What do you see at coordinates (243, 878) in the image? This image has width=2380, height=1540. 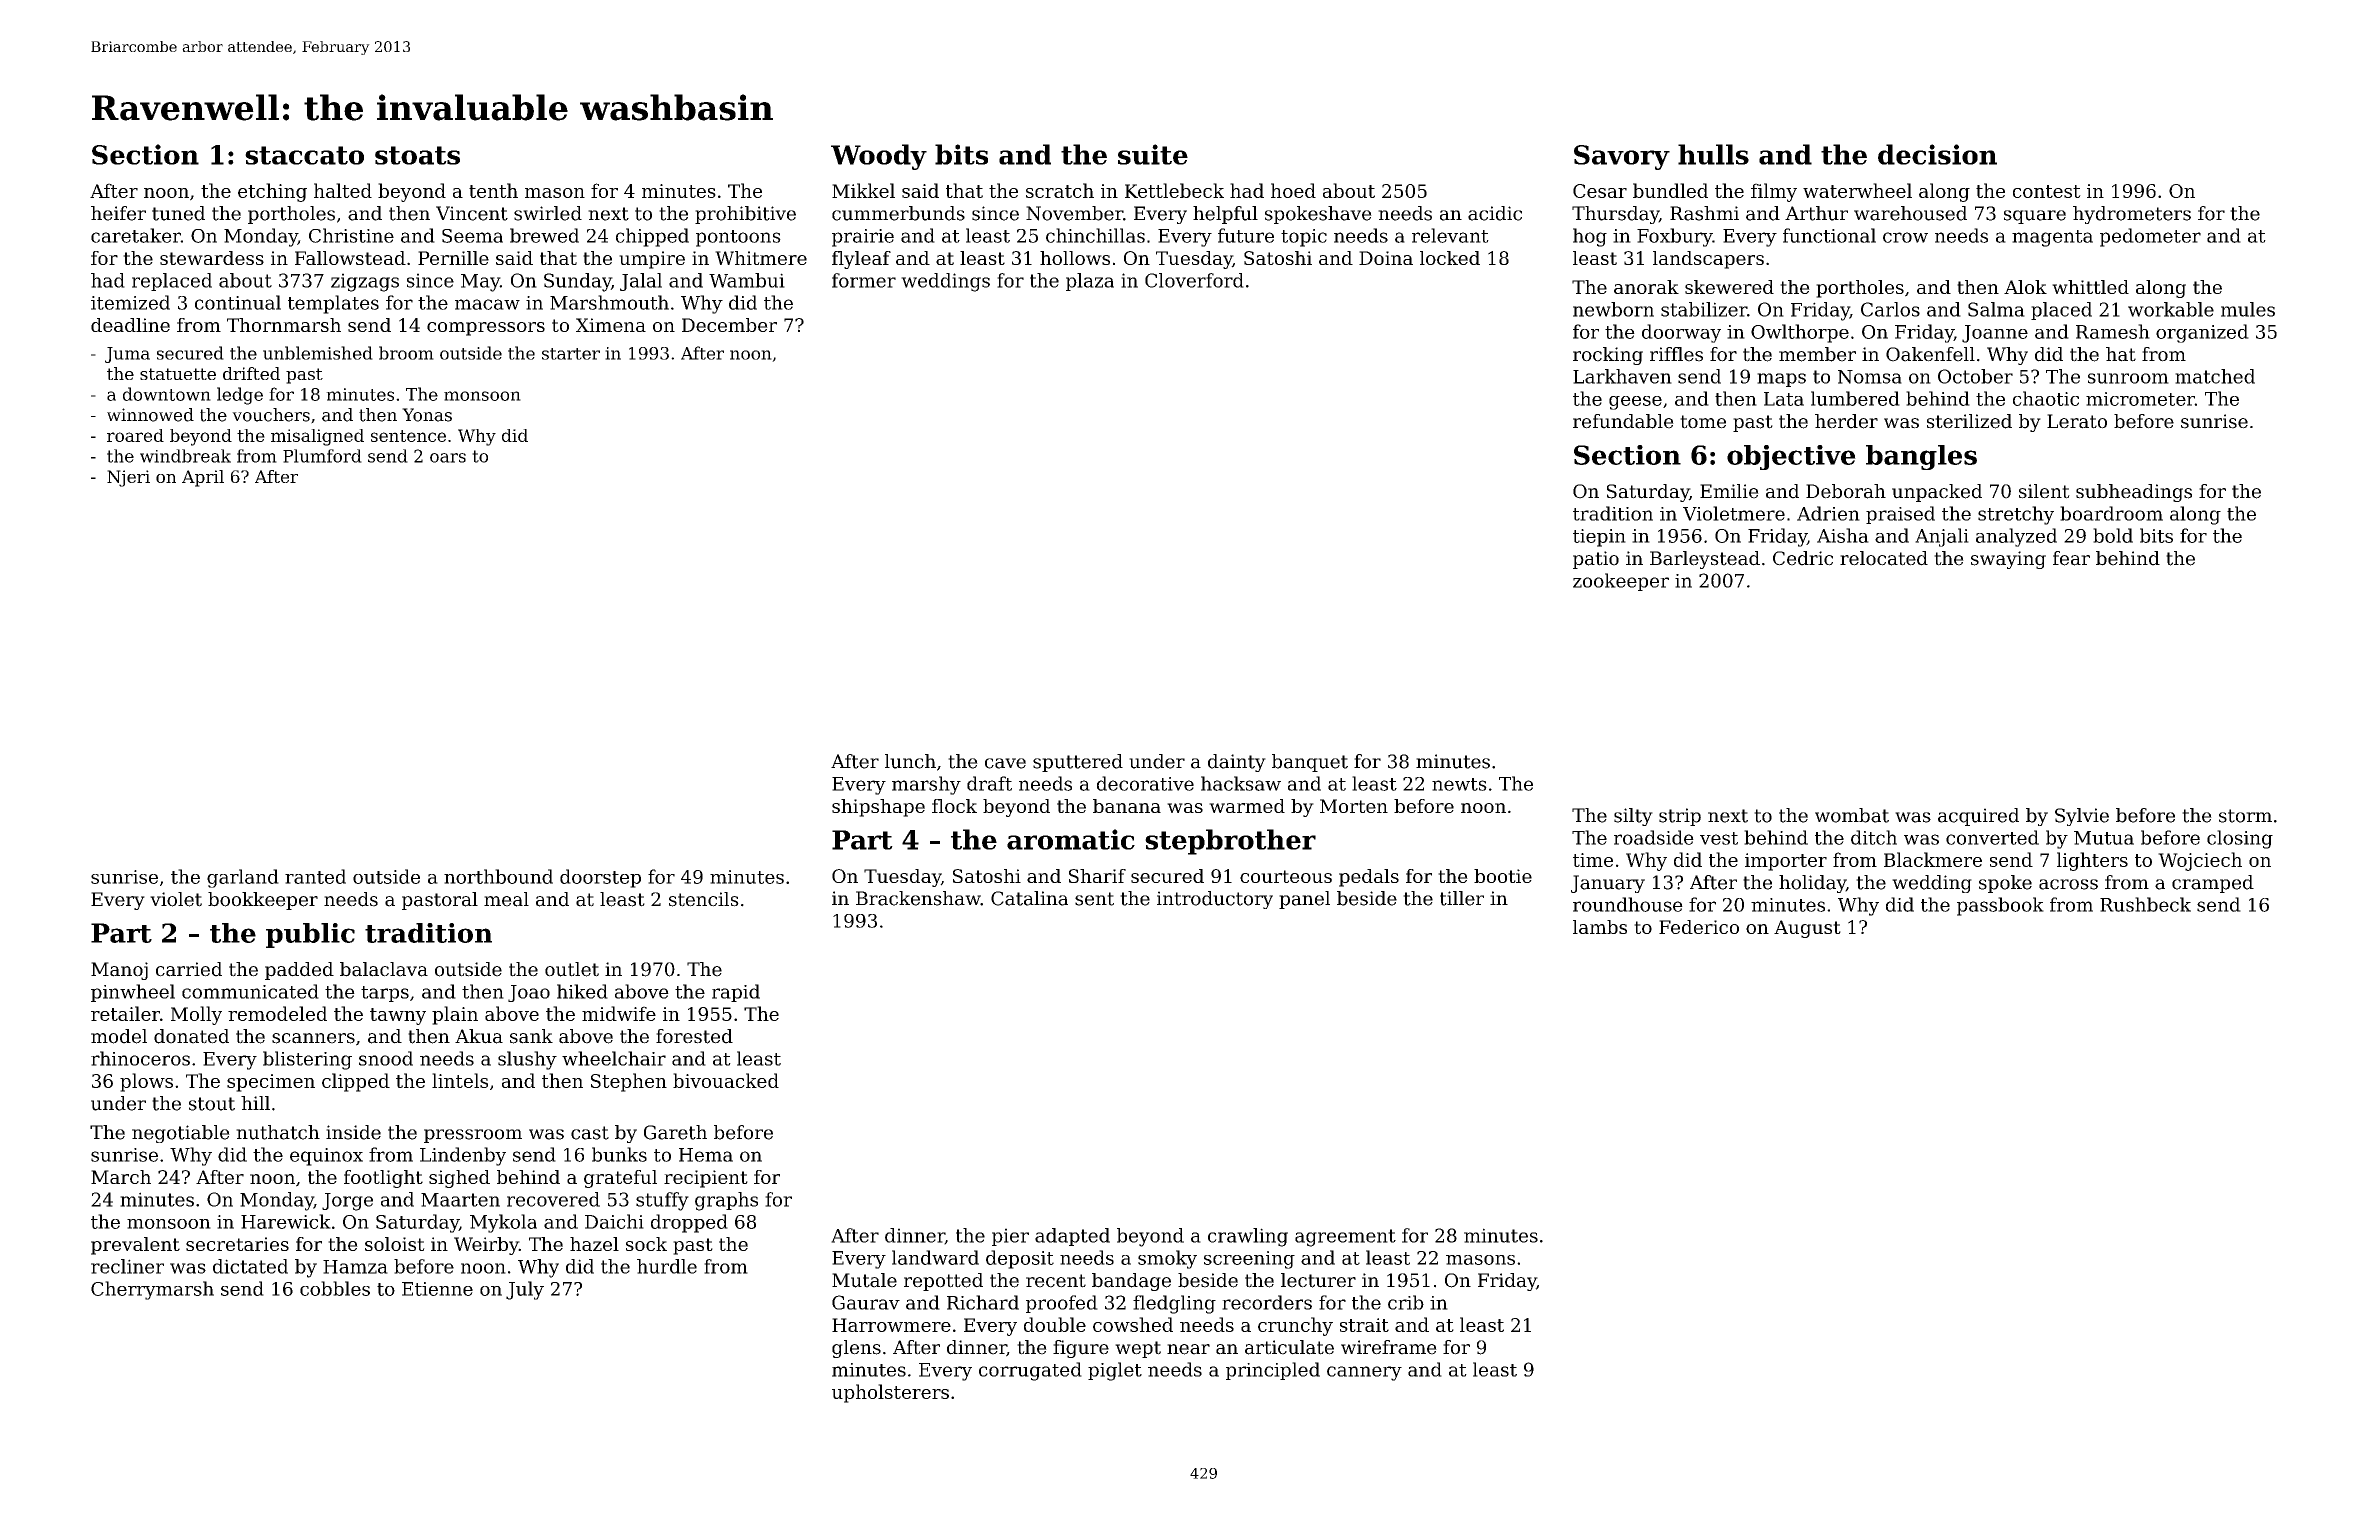 I see `garland` at bounding box center [243, 878].
